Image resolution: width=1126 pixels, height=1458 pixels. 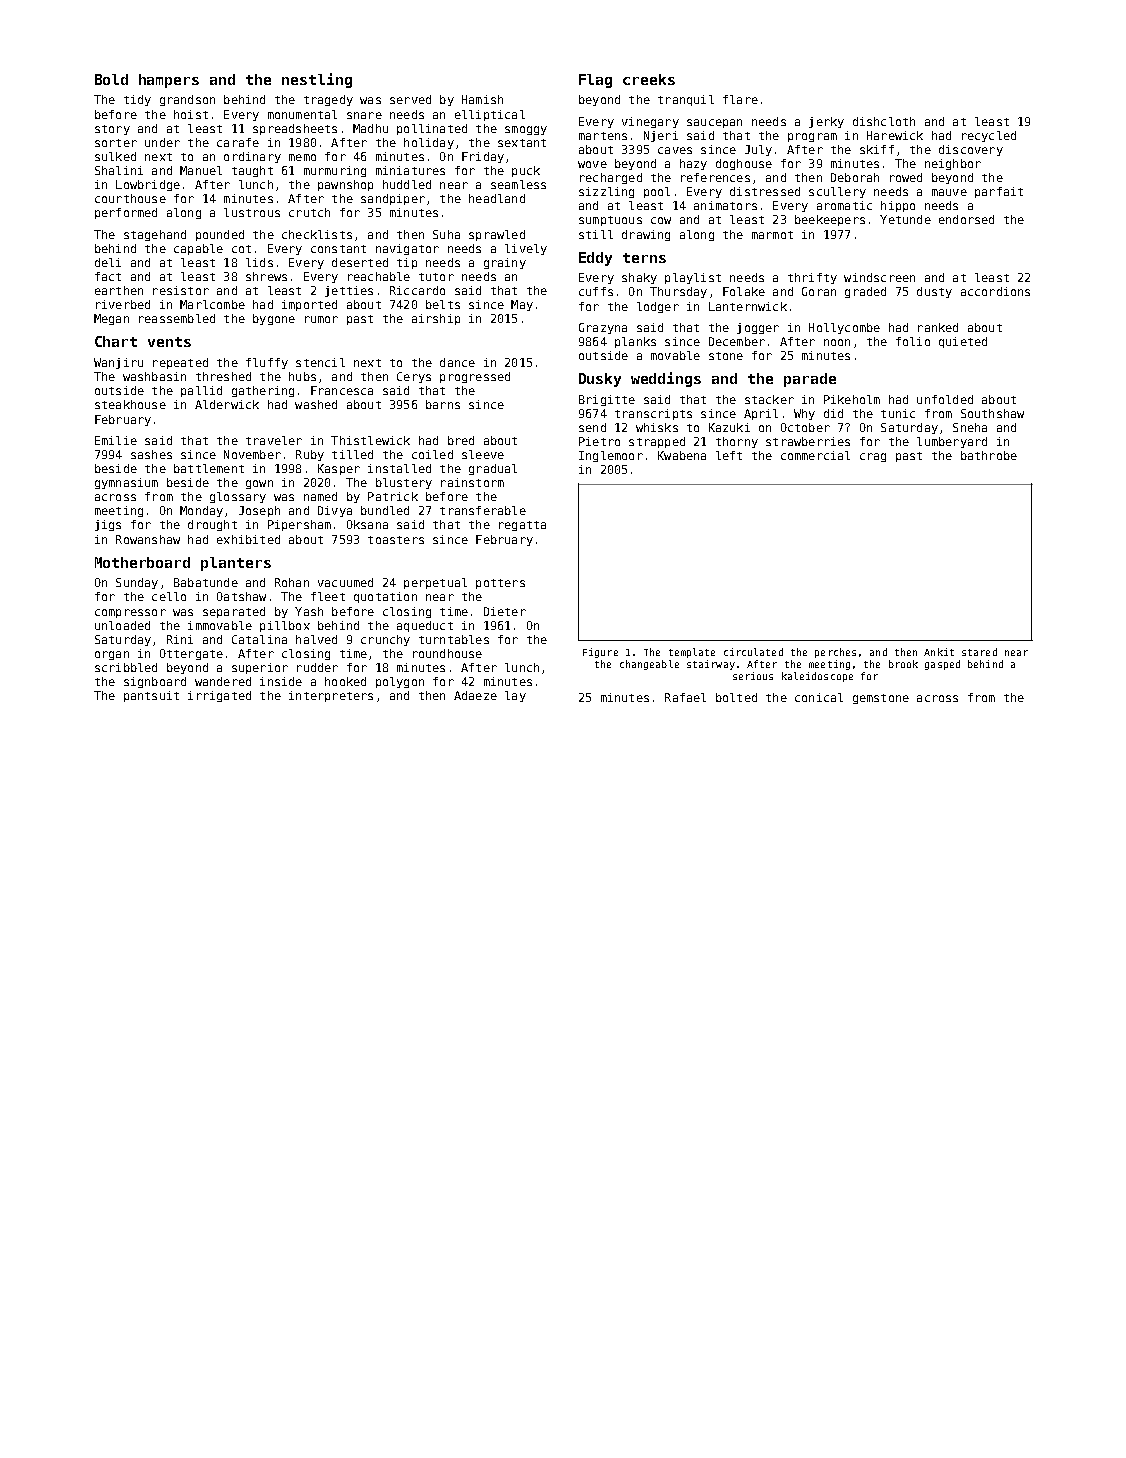 I want to click on flare, so click(x=740, y=99).
